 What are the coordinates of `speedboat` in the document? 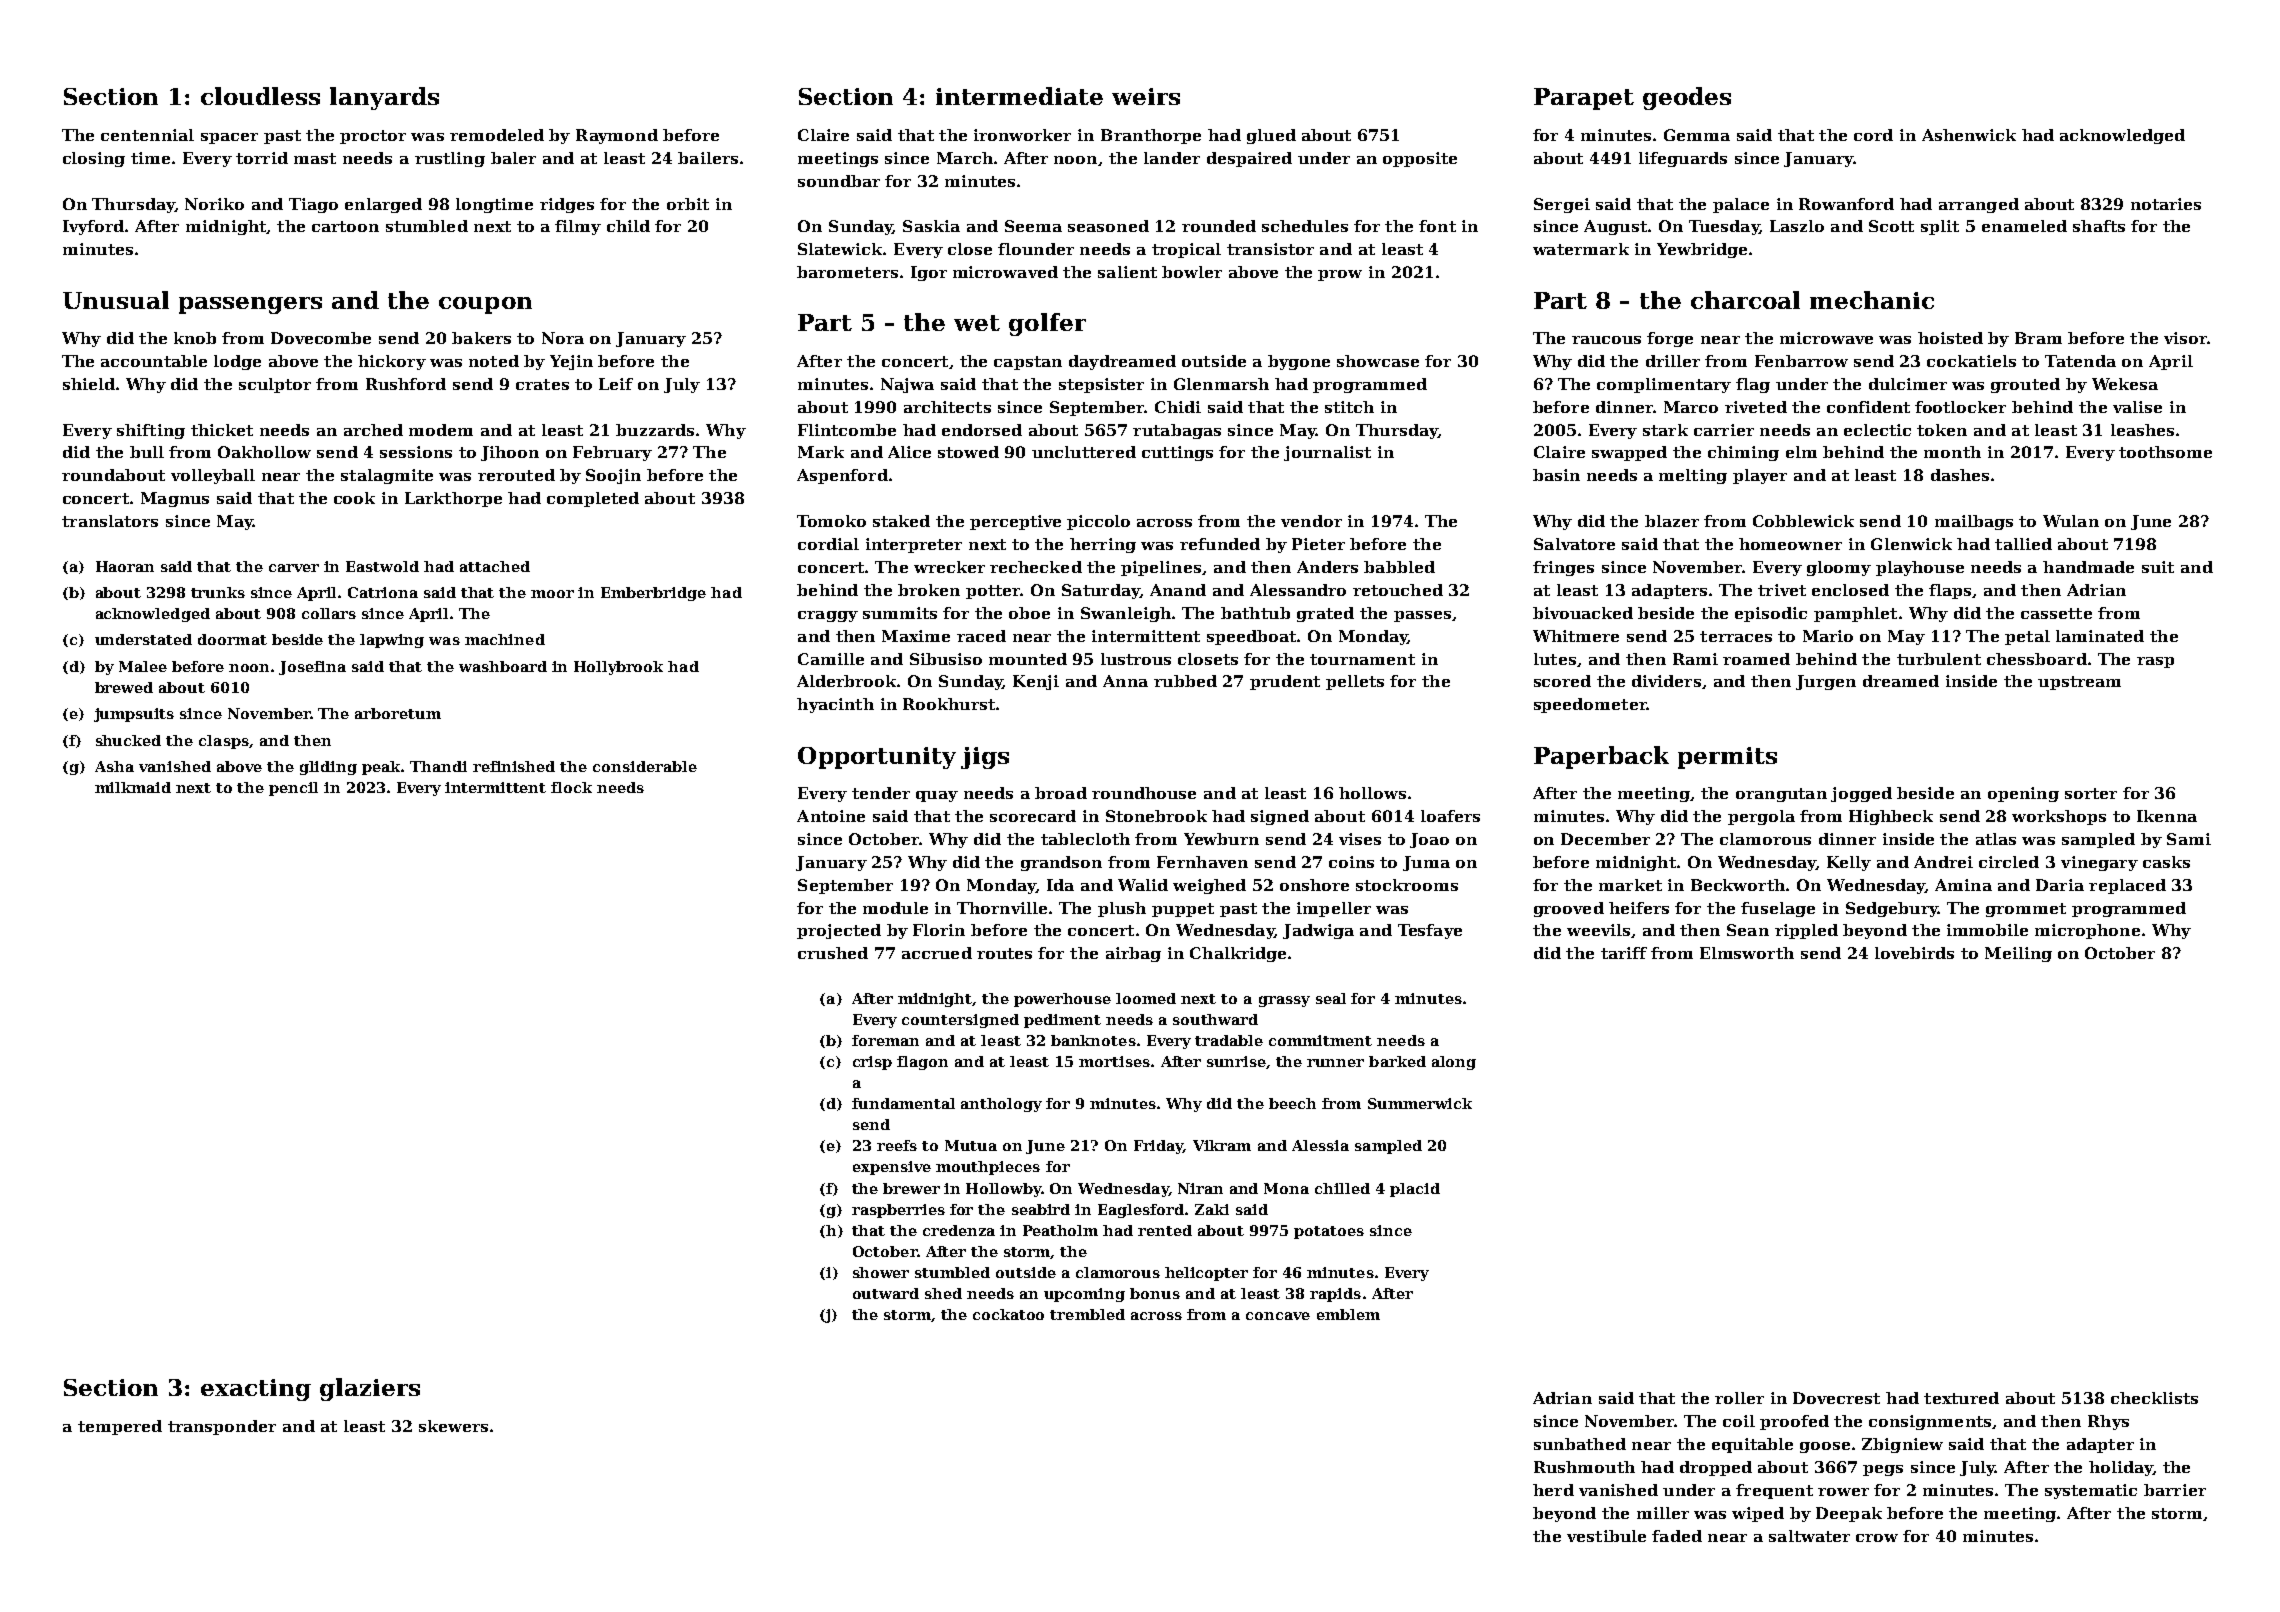 It's located at (1251, 637).
